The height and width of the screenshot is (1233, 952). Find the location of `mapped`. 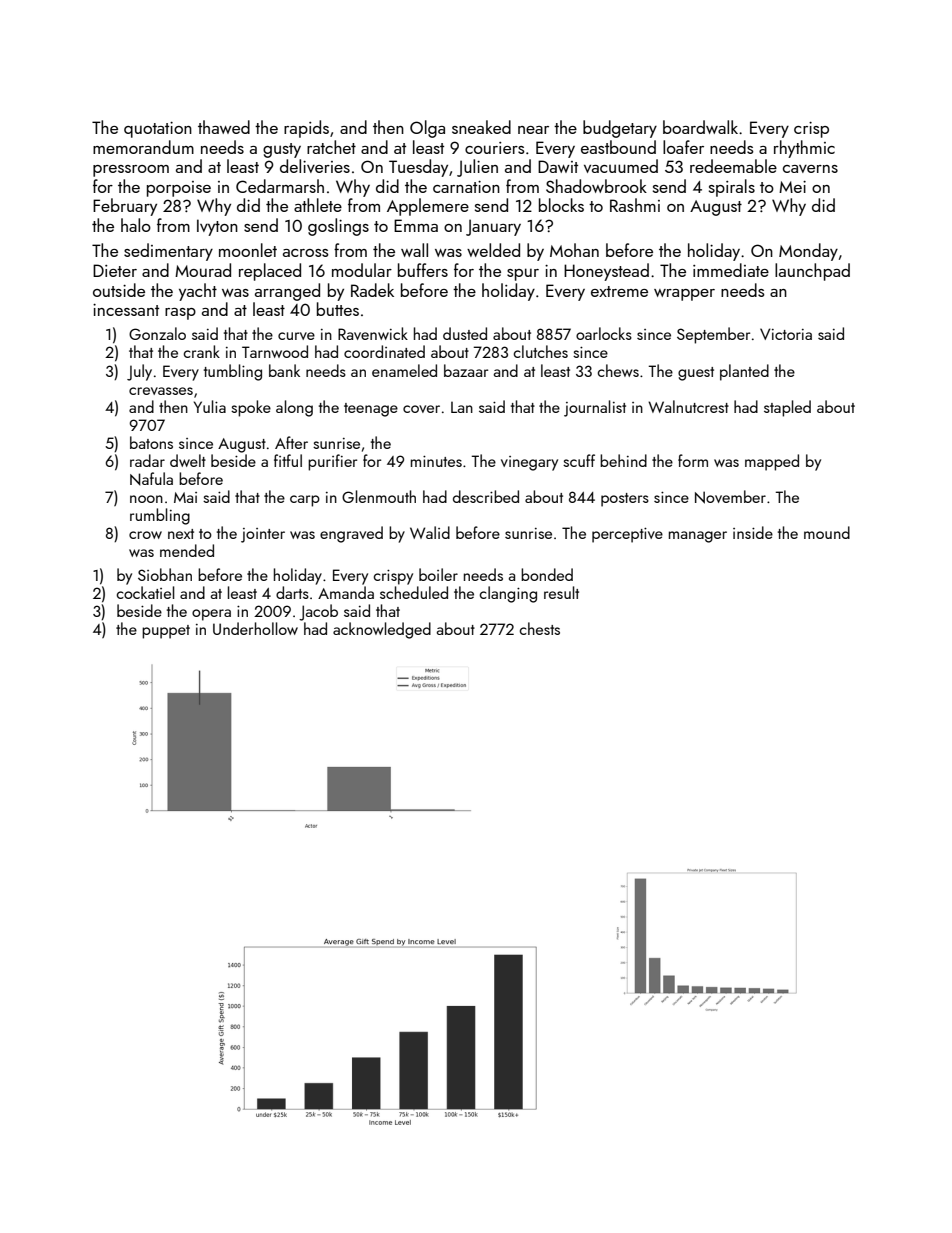

mapped is located at coordinates (772, 462).
